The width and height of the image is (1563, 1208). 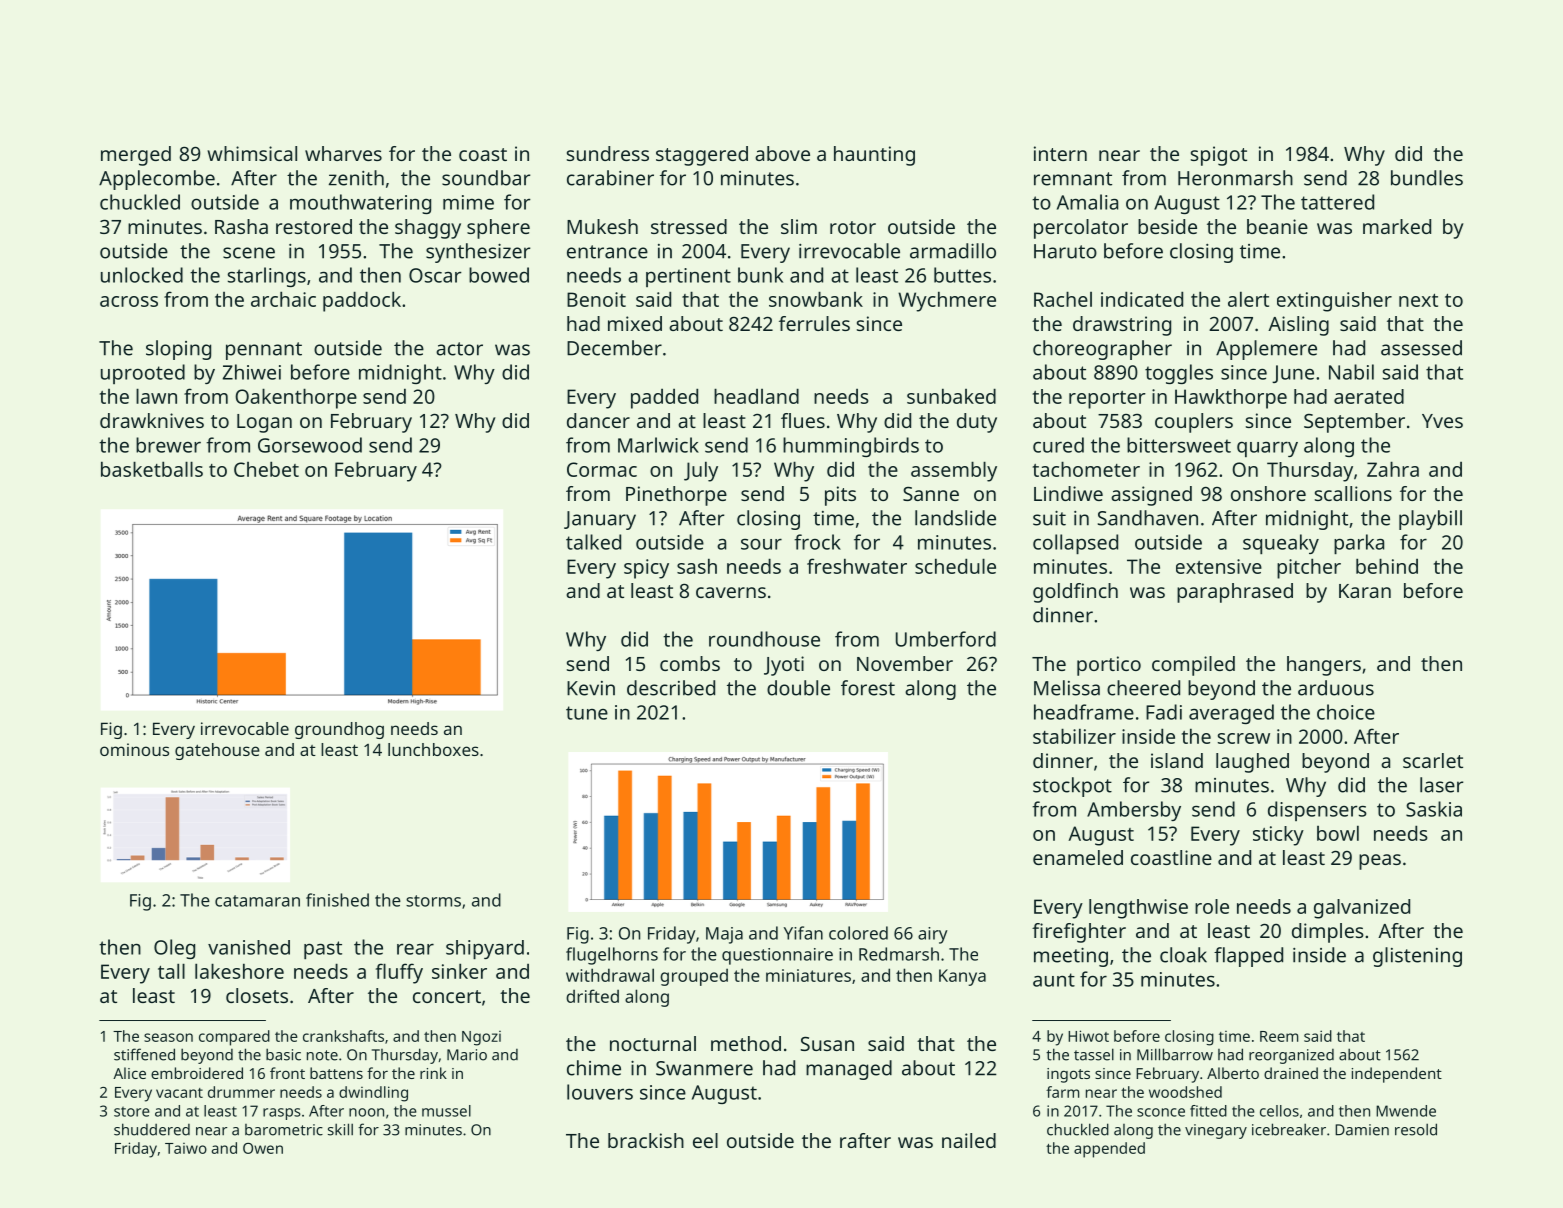 What do you see at coordinates (433, 901) in the image?
I see `storms` at bounding box center [433, 901].
